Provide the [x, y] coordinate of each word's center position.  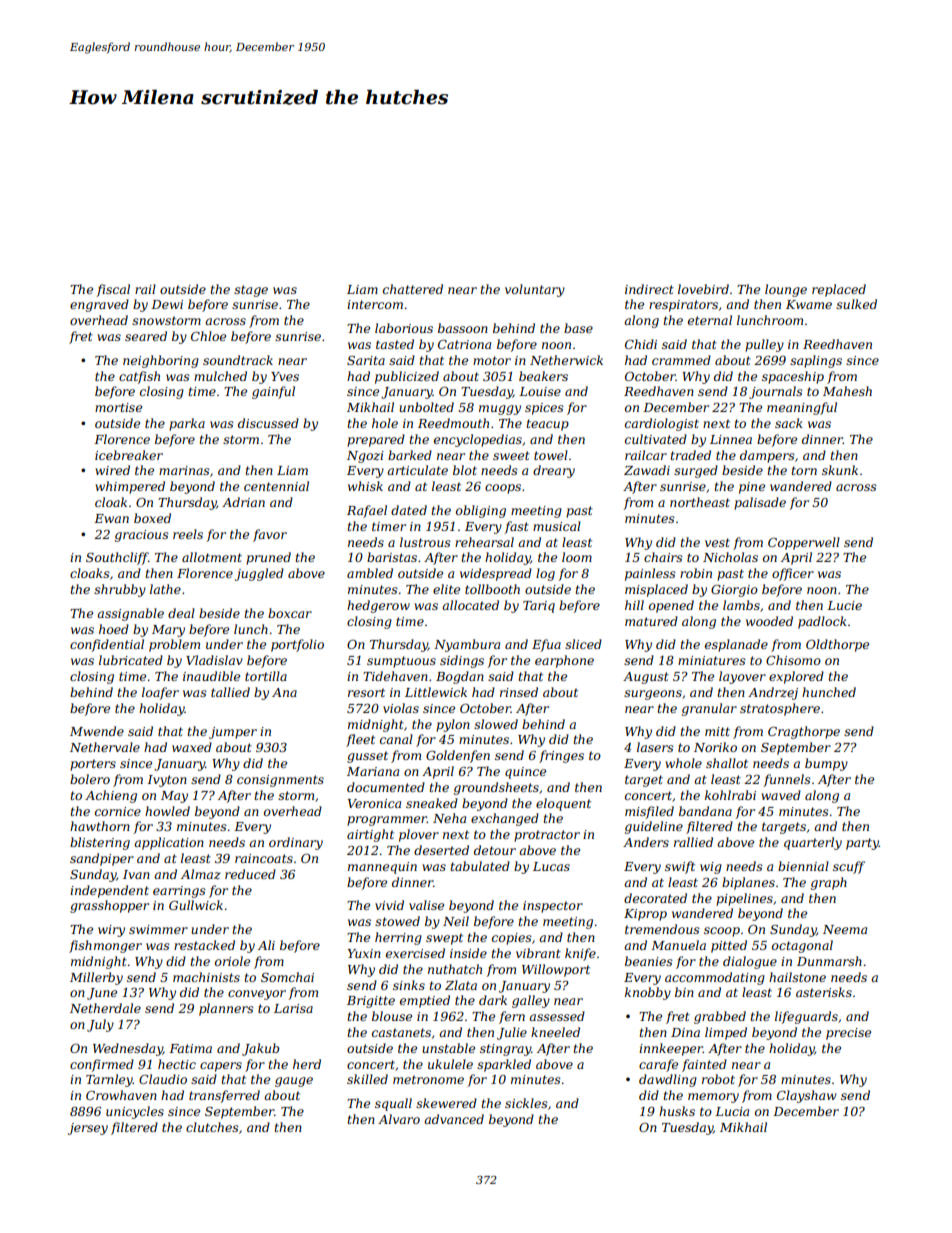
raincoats [264, 858]
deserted [441, 850]
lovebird [703, 289]
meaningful [802, 408]
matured [651, 621]
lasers [655, 747]
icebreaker [129, 455]
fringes [561, 756]
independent [109, 891]
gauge [294, 1082]
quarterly [813, 843]
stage [251, 291]
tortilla [266, 676]
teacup [548, 425]
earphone [564, 661]
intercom [375, 304]
